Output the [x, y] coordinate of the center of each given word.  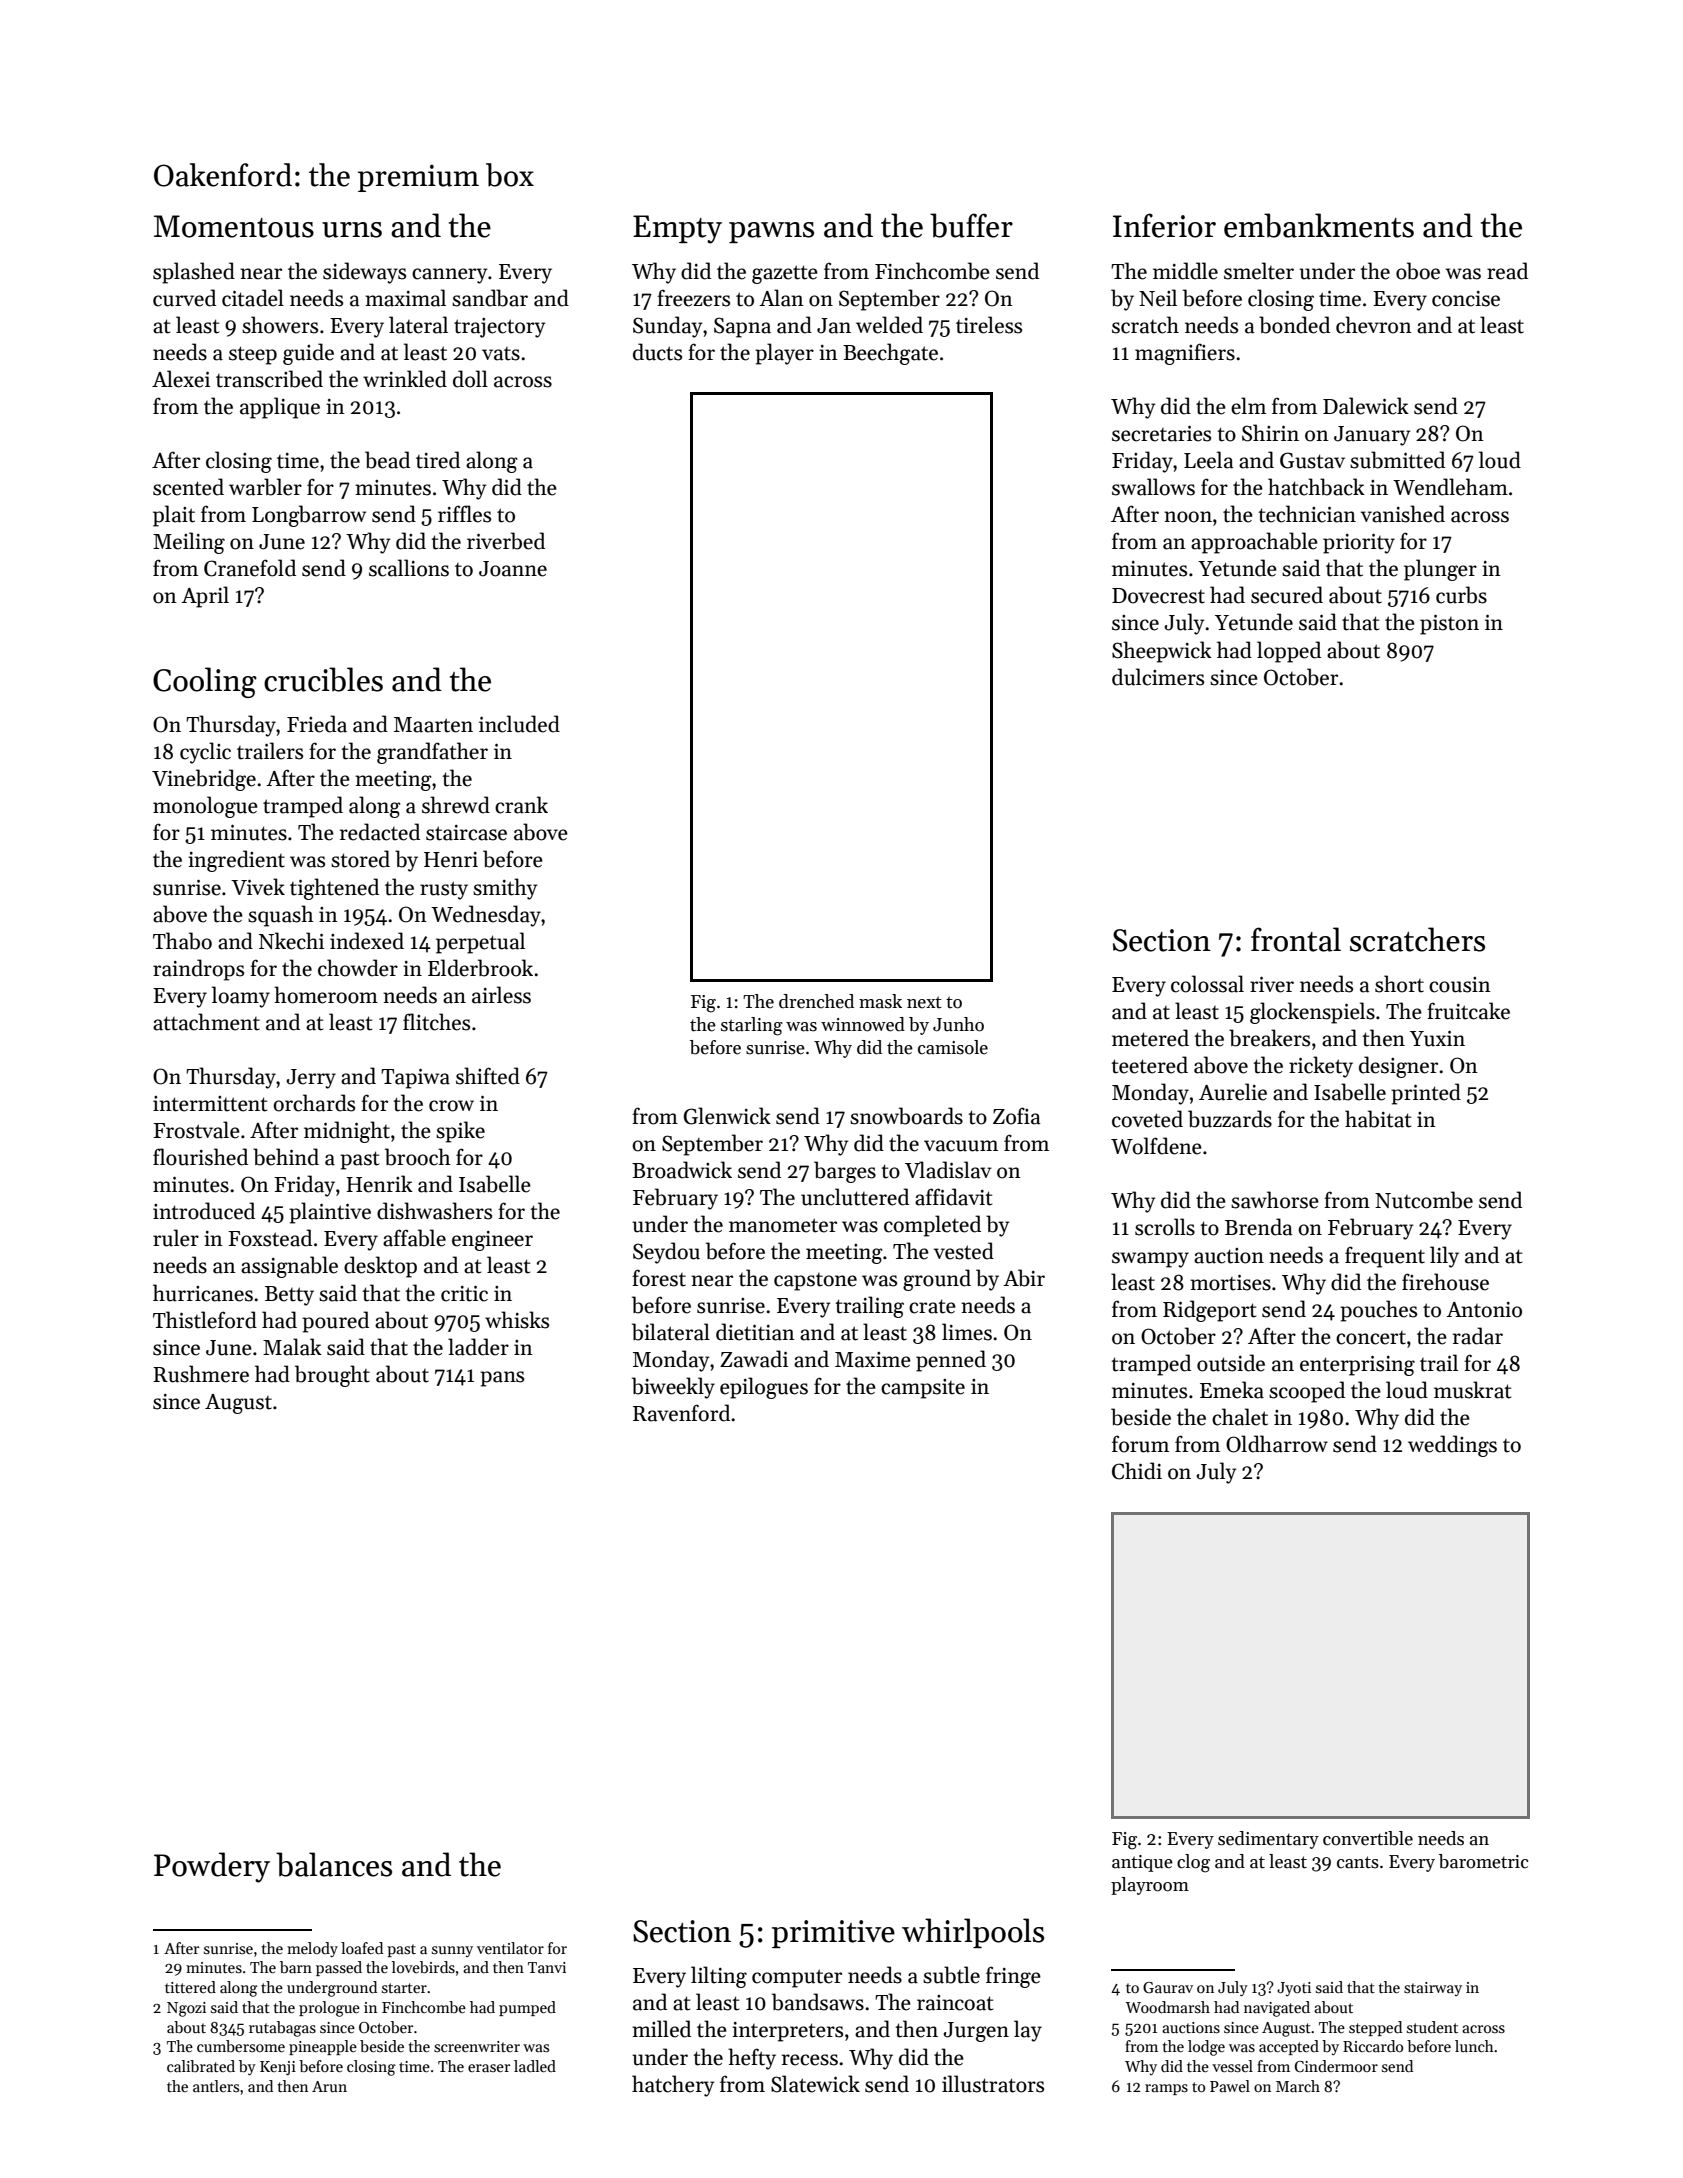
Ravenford [681, 1413]
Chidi [1137, 1471]
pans [502, 1379]
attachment [206, 1022]
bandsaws [818, 2002]
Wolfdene [1156, 1146]
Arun [329, 2086]
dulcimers [1158, 677]
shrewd [456, 805]
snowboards [906, 1116]
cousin [1460, 985]
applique [280, 408]
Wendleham [1450, 487]
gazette [785, 274]
